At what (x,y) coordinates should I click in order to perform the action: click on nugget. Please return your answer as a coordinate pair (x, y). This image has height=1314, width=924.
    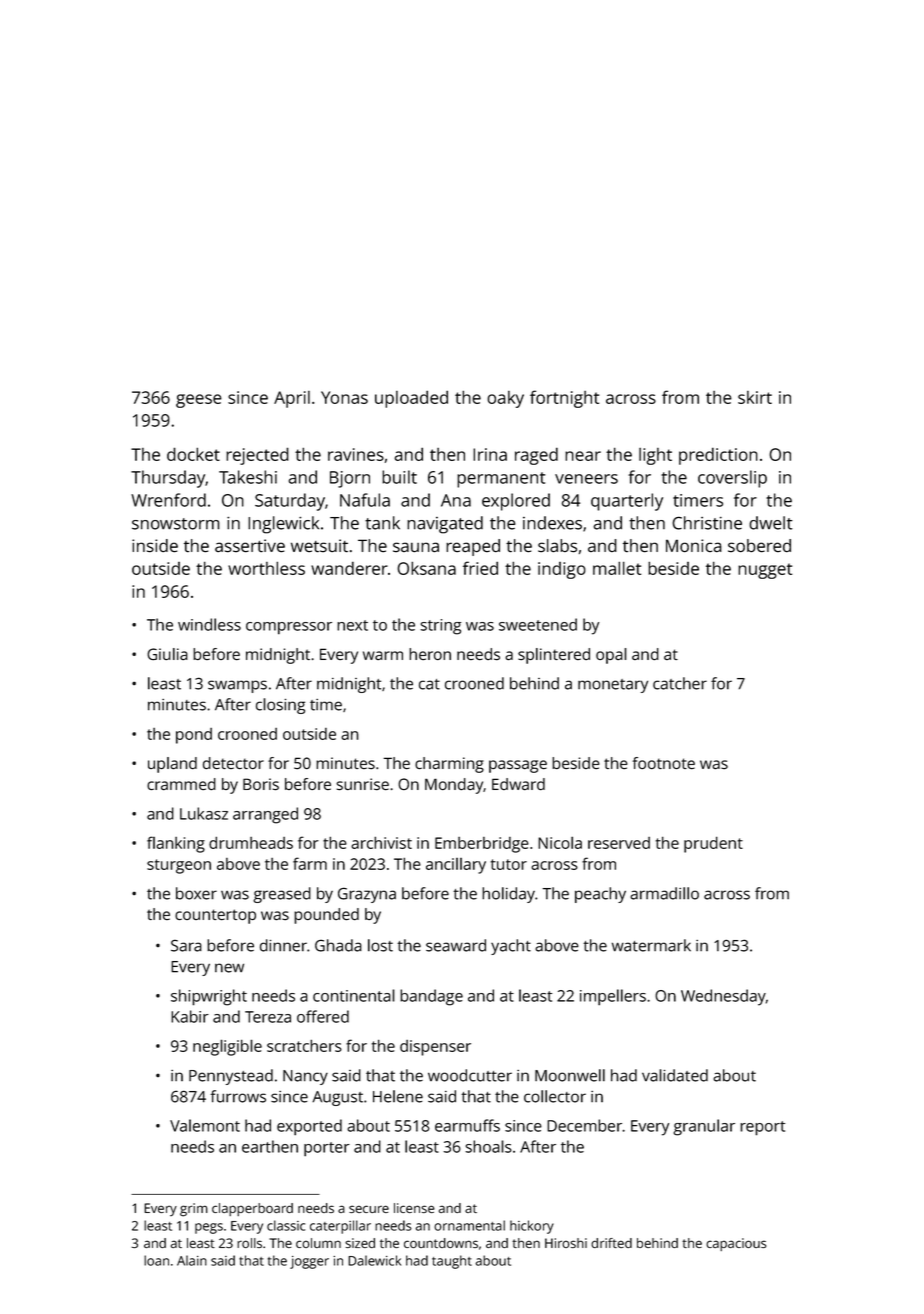
    Looking at the image, I should click on (765, 571).
